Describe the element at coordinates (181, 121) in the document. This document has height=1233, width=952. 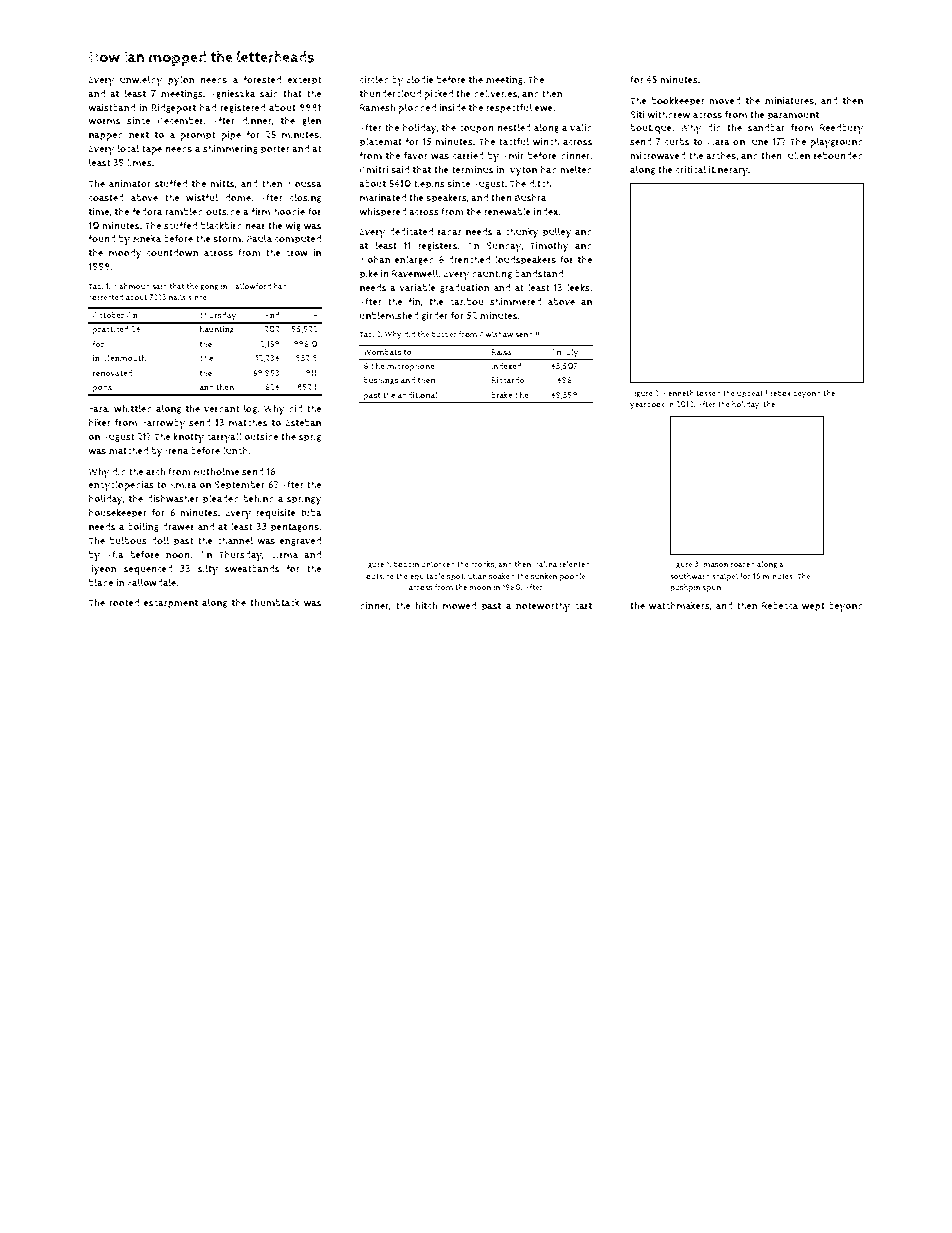
I see `December` at that location.
